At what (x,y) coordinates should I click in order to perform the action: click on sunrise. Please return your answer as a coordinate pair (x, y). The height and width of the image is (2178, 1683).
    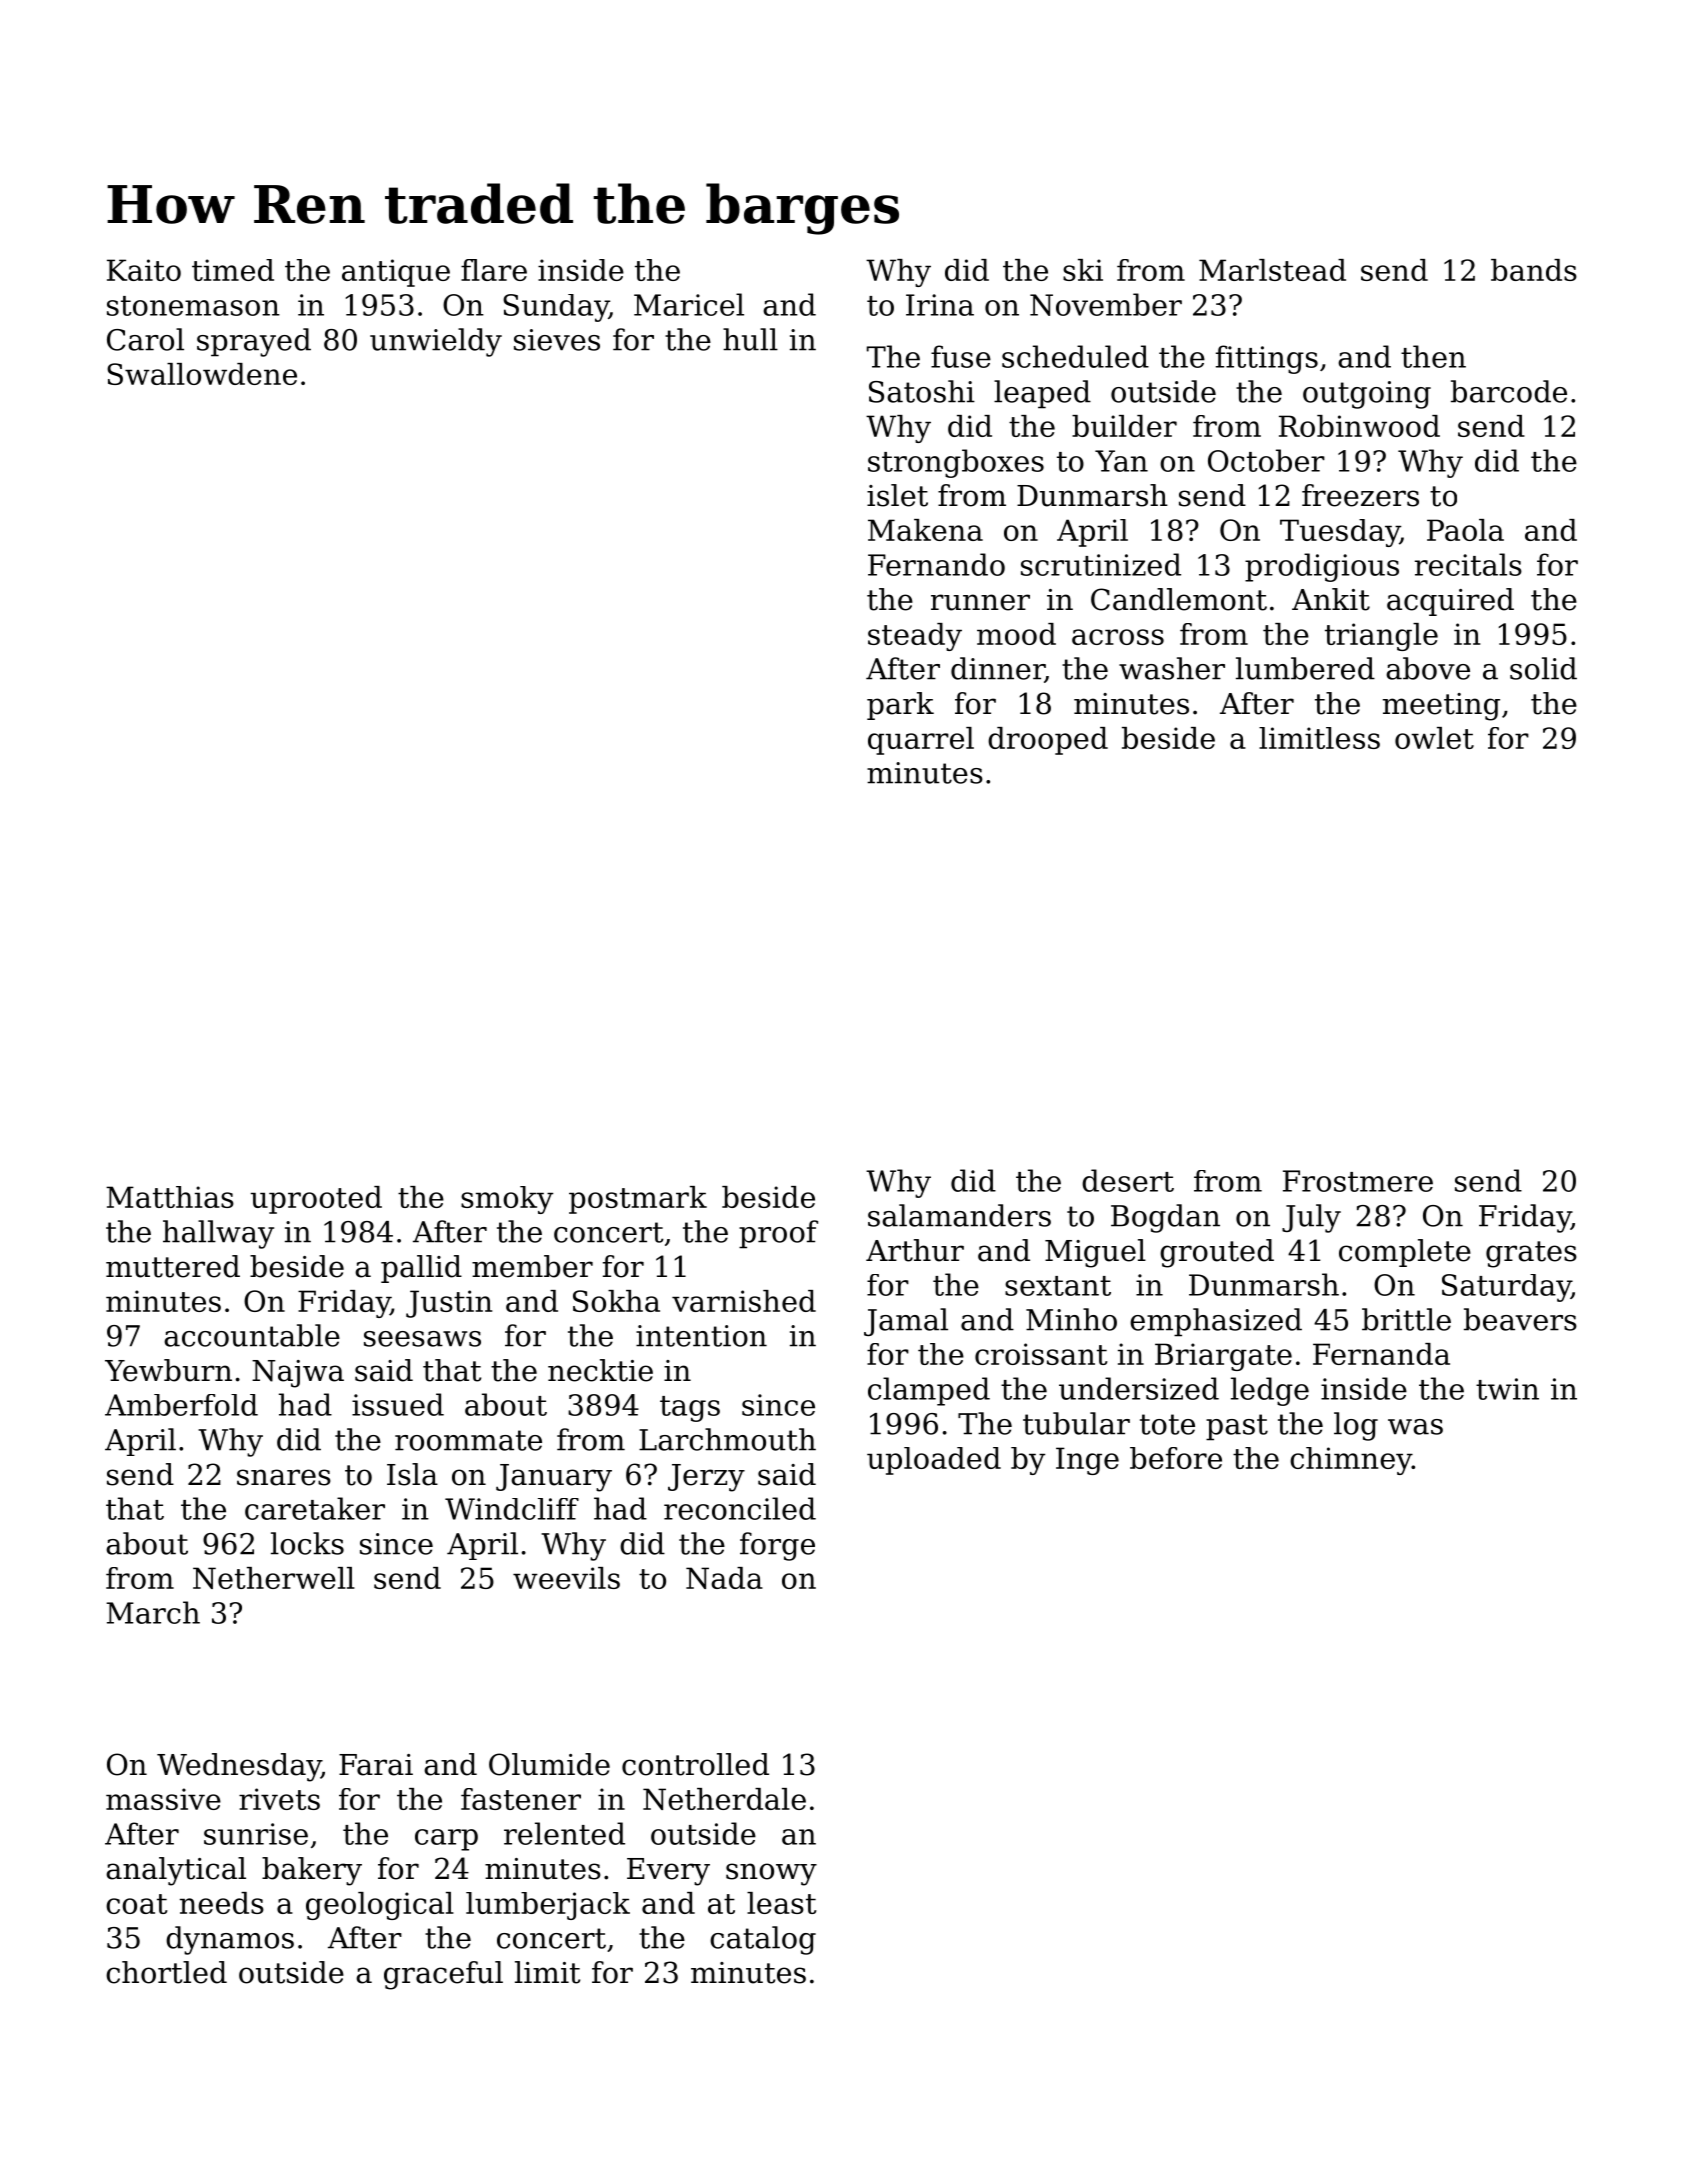
    Looking at the image, I should click on (256, 1834).
